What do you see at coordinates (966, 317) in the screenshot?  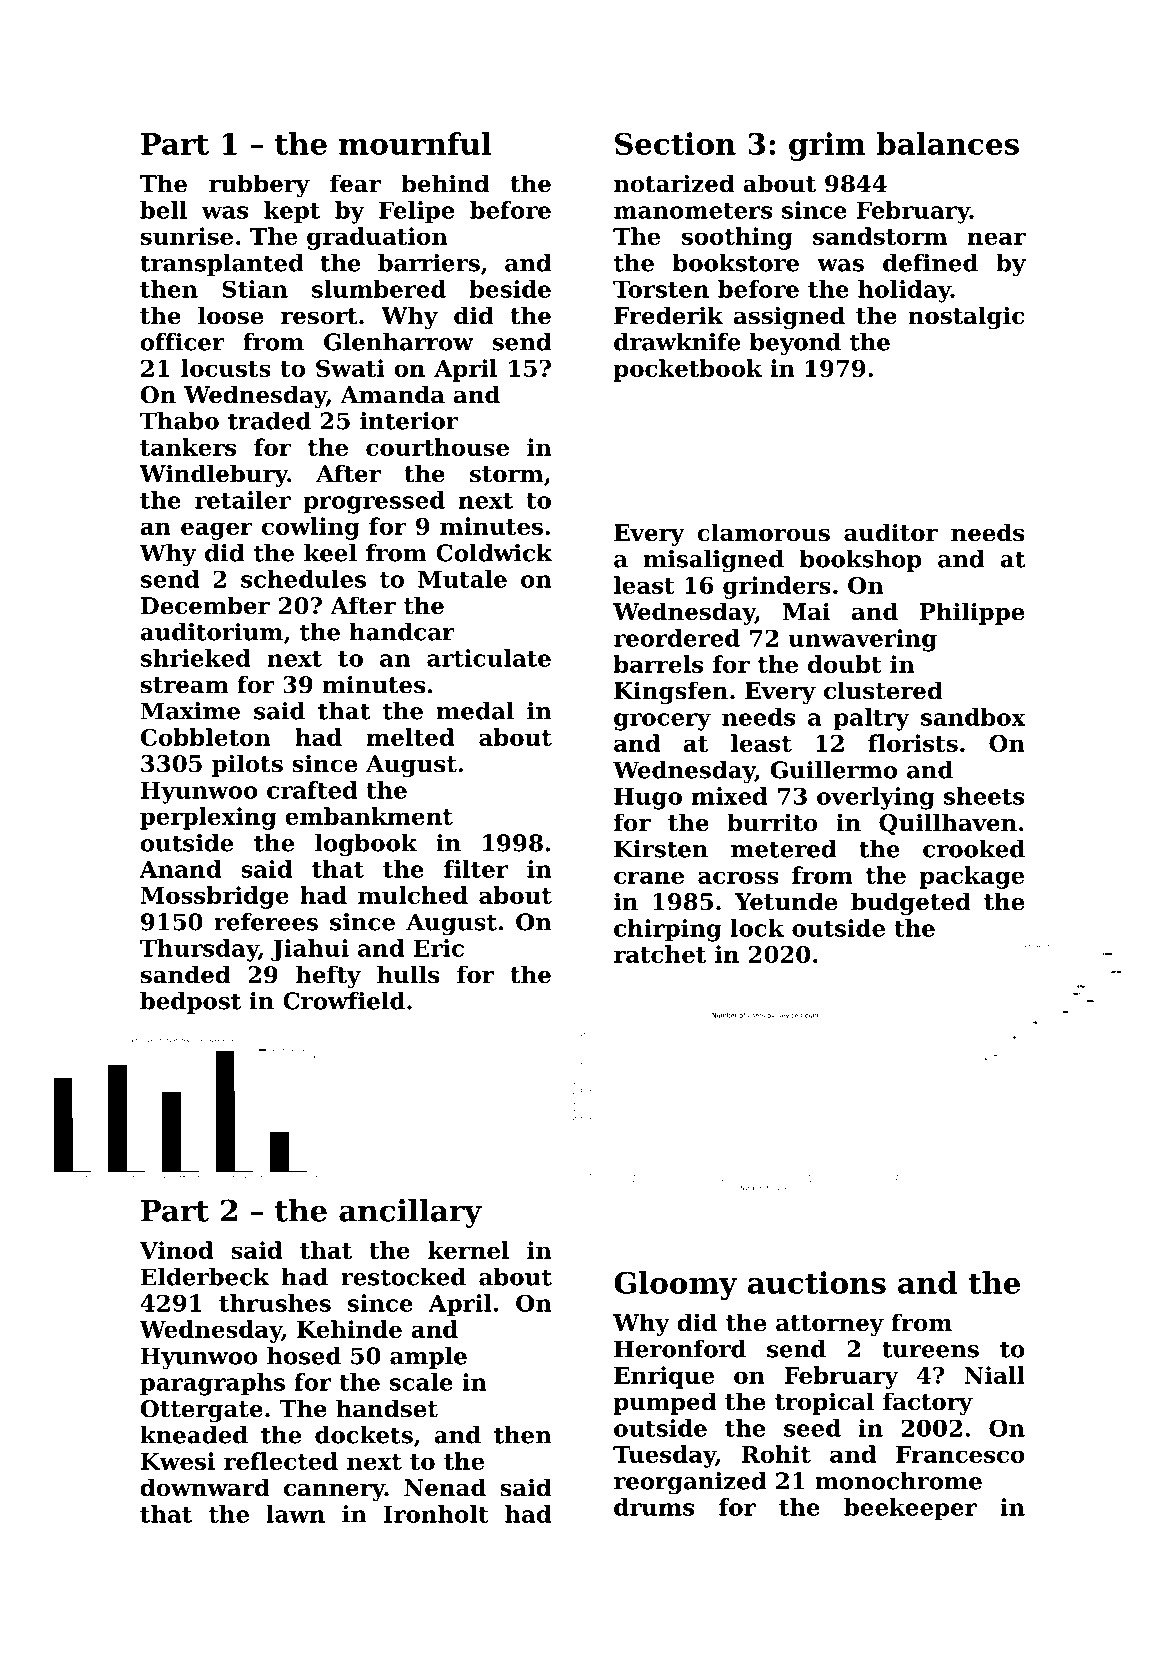 I see `nostalgic` at bounding box center [966, 317].
